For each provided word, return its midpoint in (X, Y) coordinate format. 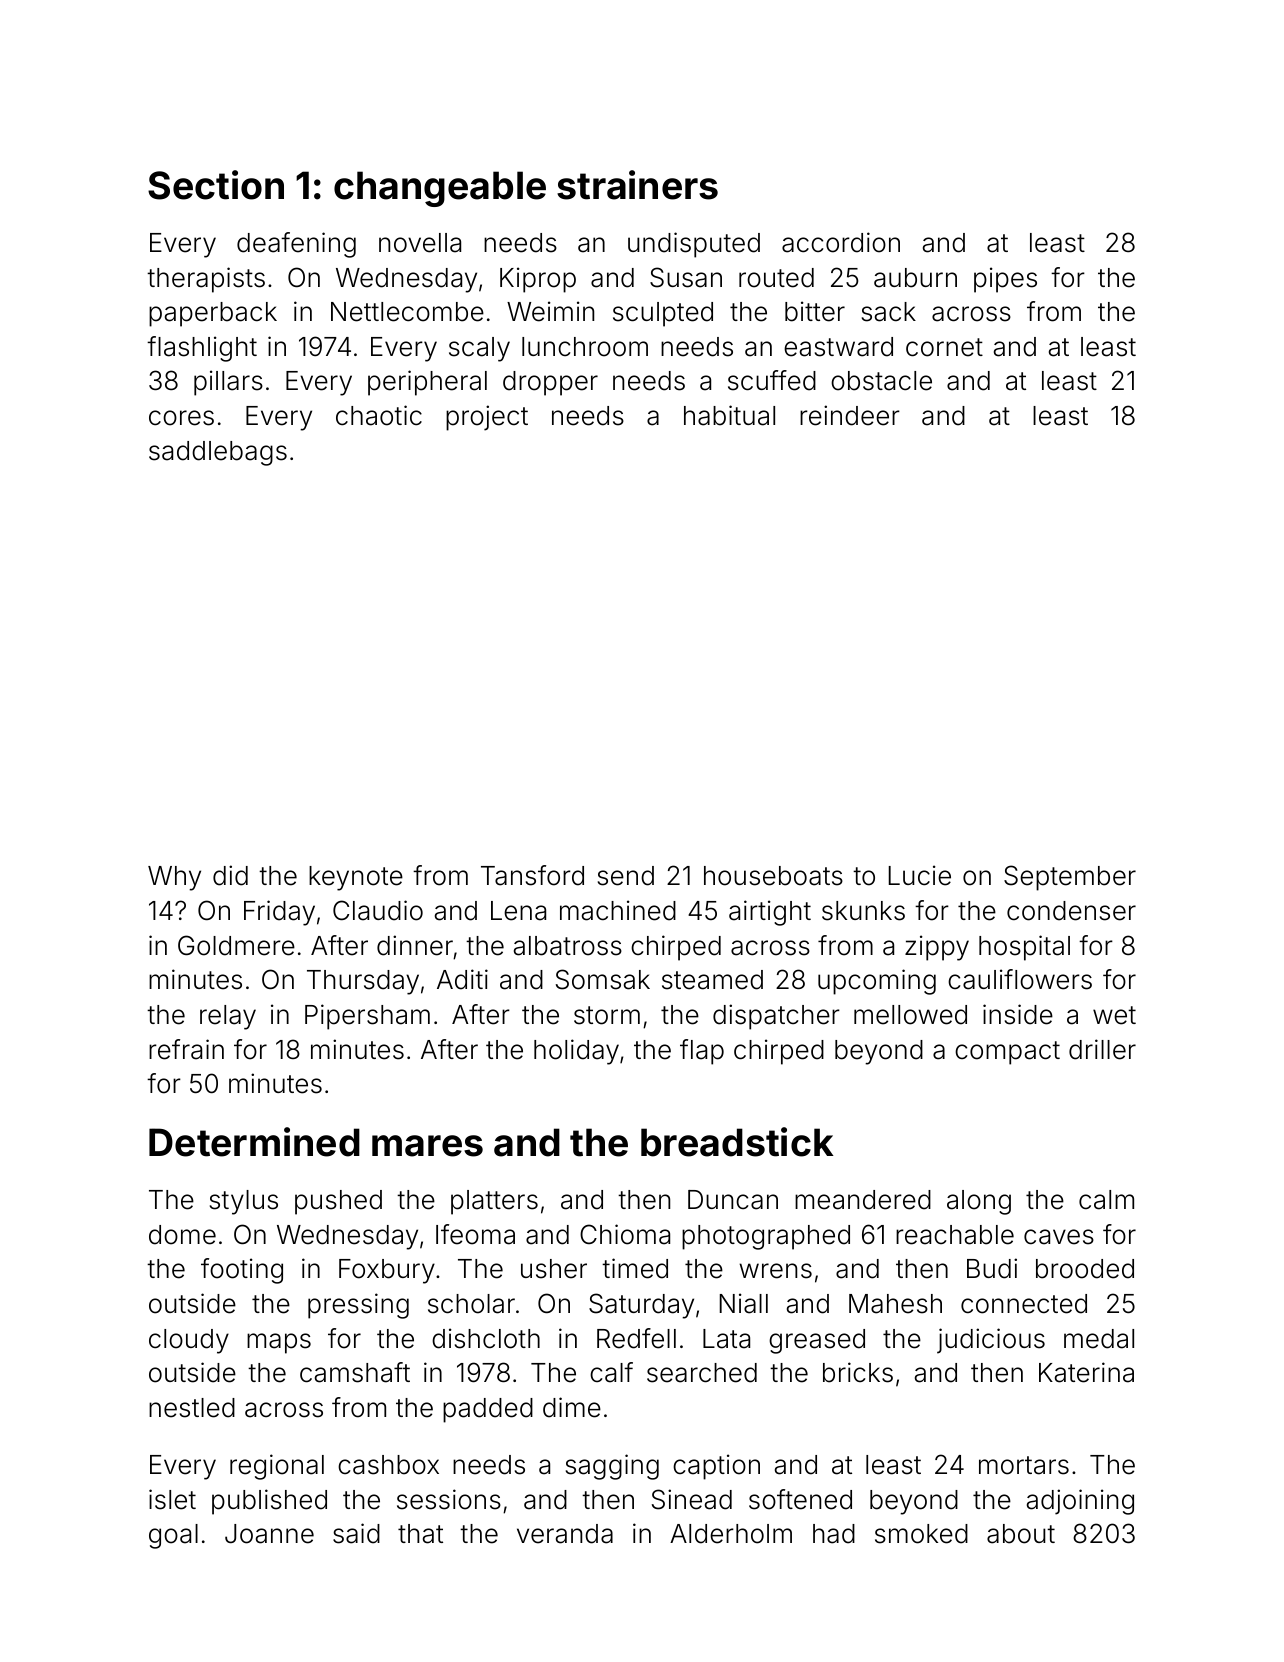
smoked (921, 1534)
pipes (1005, 280)
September (1070, 878)
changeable (440, 189)
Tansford (532, 875)
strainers (637, 185)
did (230, 875)
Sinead (692, 1499)
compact (1007, 1053)
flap (702, 1052)
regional (277, 1467)
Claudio (378, 910)
